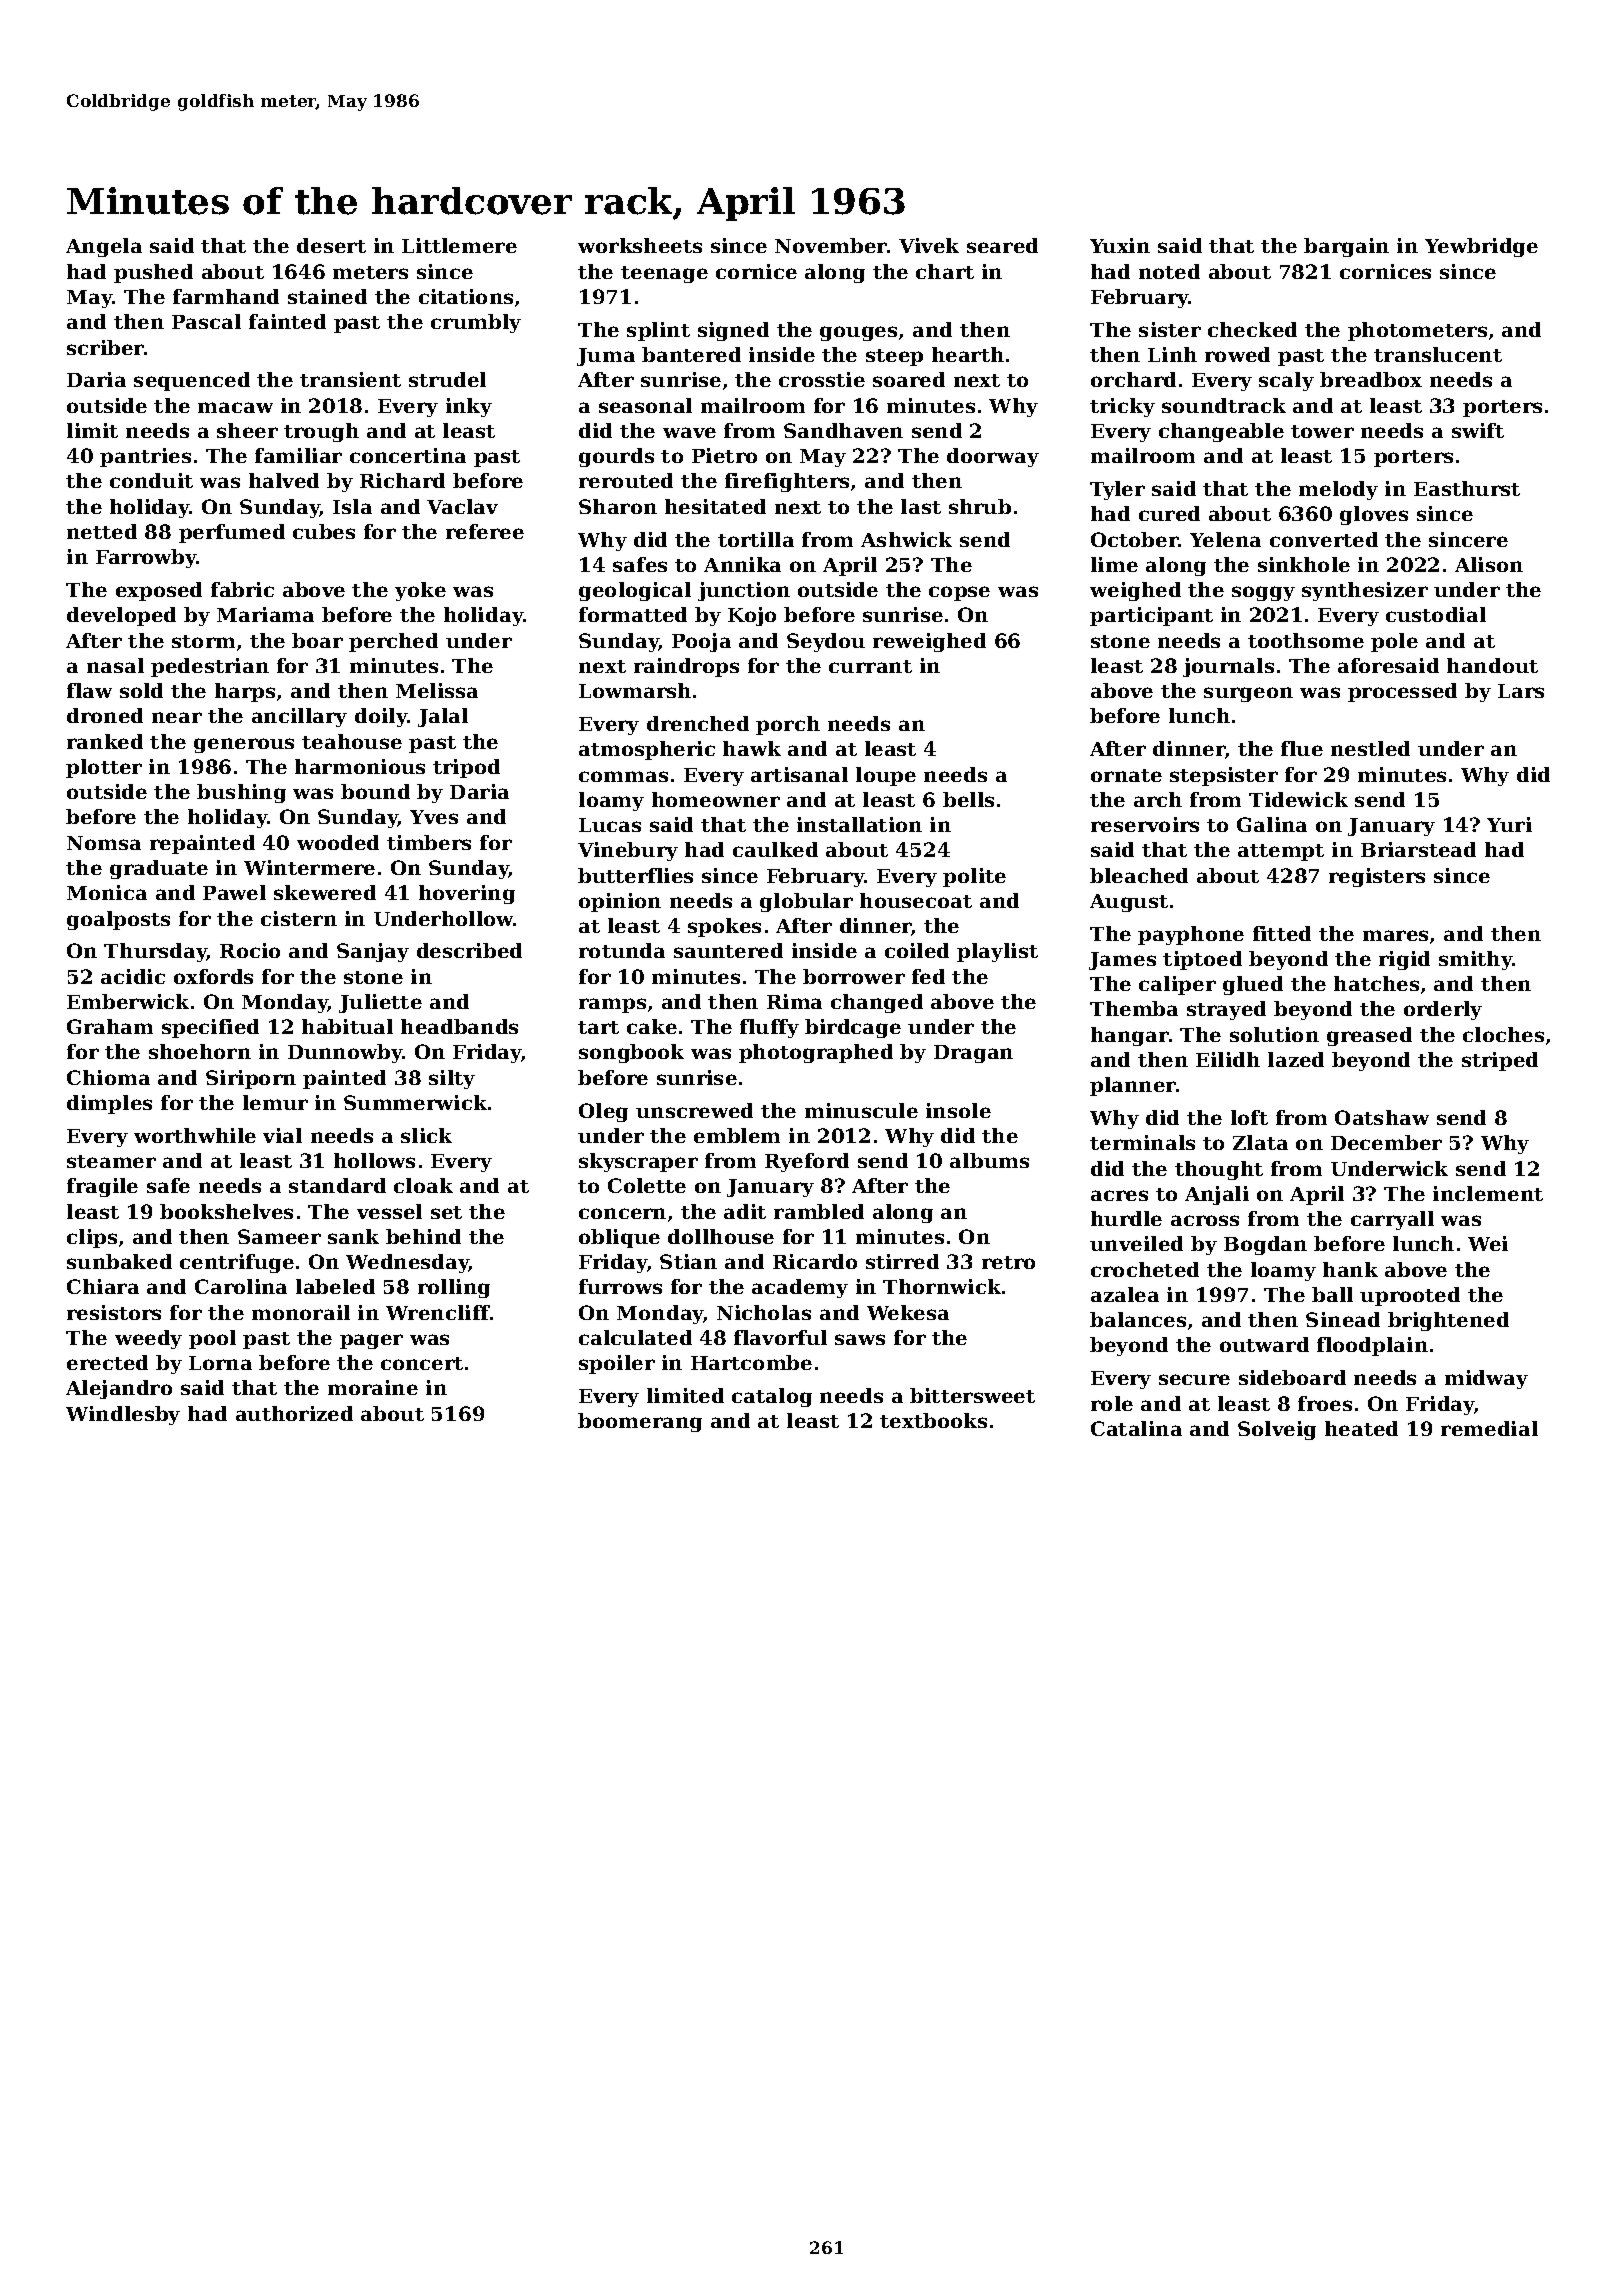 This document has height=2292, width=1620. What do you see at coordinates (294, 1413) in the document?
I see `authorized` at bounding box center [294, 1413].
